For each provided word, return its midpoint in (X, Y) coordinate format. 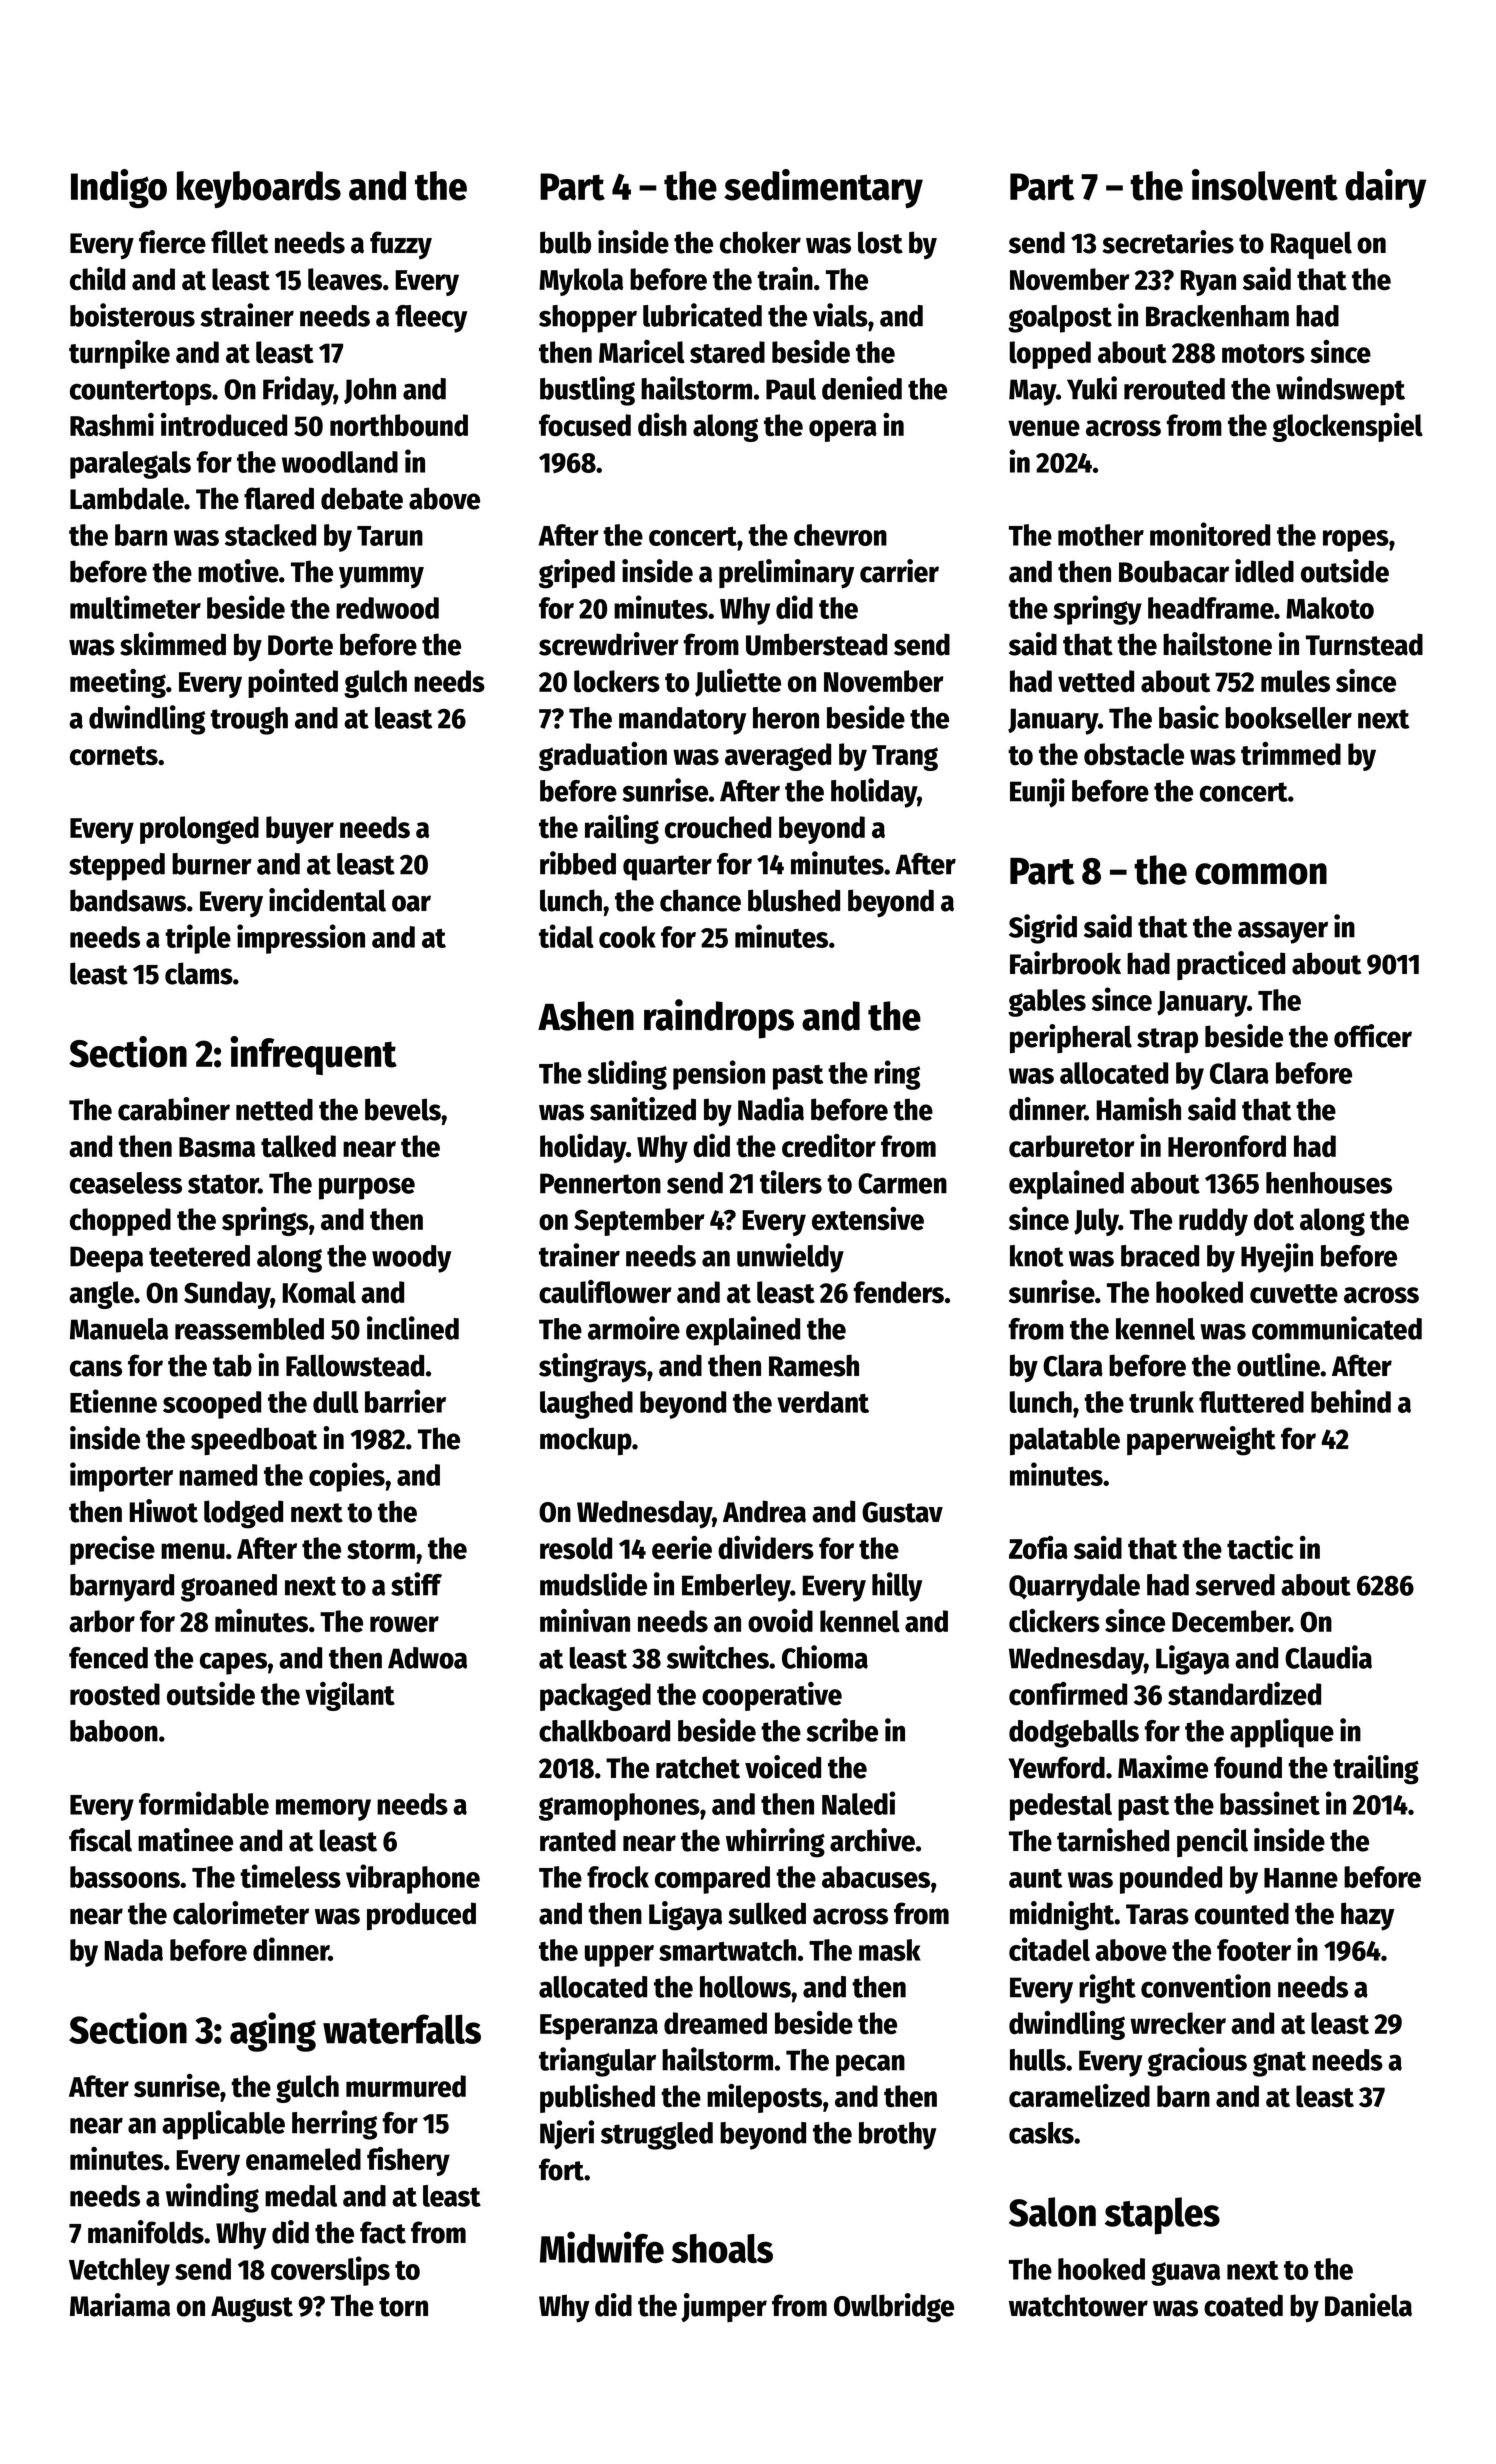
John (370, 391)
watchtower (1078, 2305)
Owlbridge (894, 2308)
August (252, 2309)
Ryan (1208, 283)
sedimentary (823, 188)
